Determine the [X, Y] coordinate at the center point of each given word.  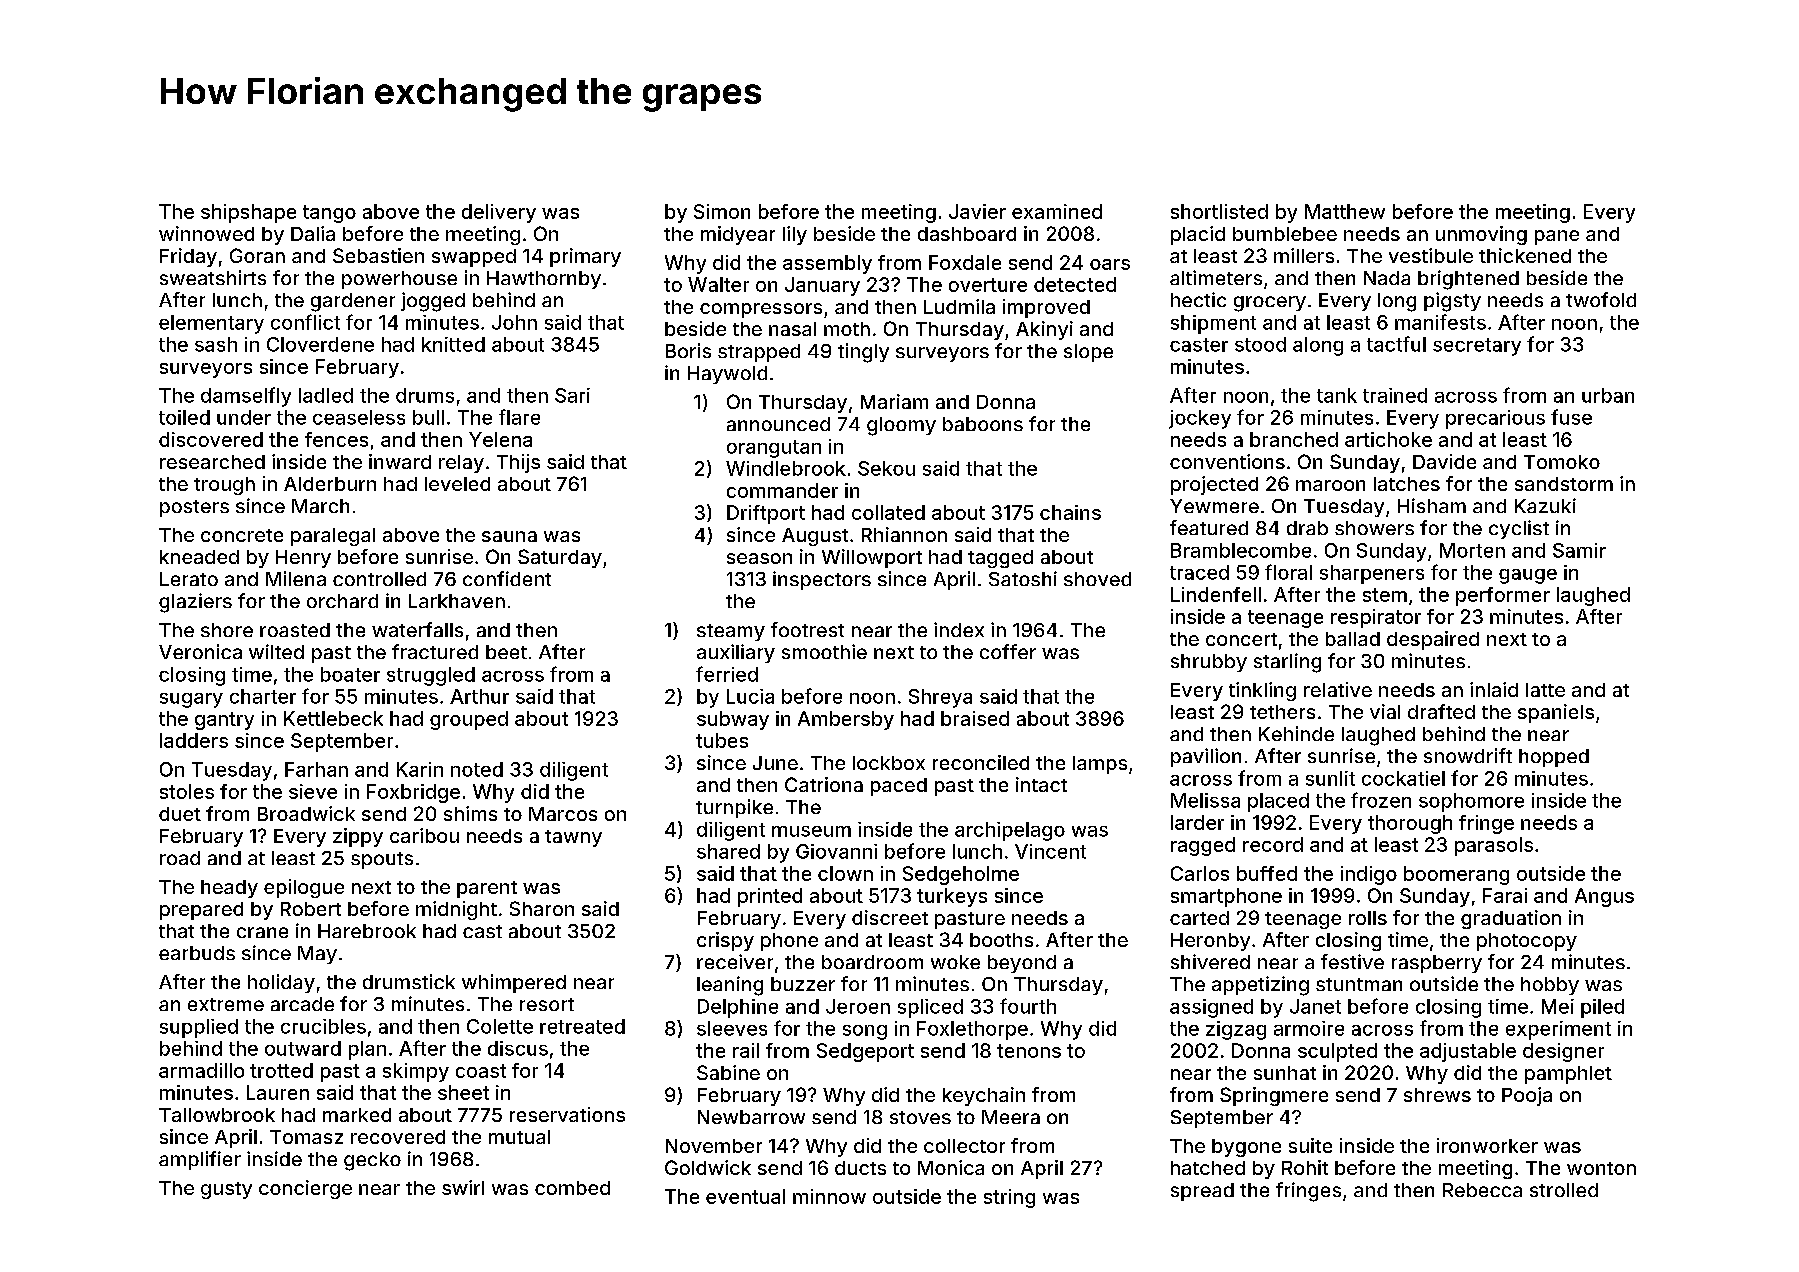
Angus [1604, 897]
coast [481, 1071]
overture [988, 285]
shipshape [248, 213]
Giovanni [836, 851]
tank [1337, 395]
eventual [745, 1196]
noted [477, 769]
